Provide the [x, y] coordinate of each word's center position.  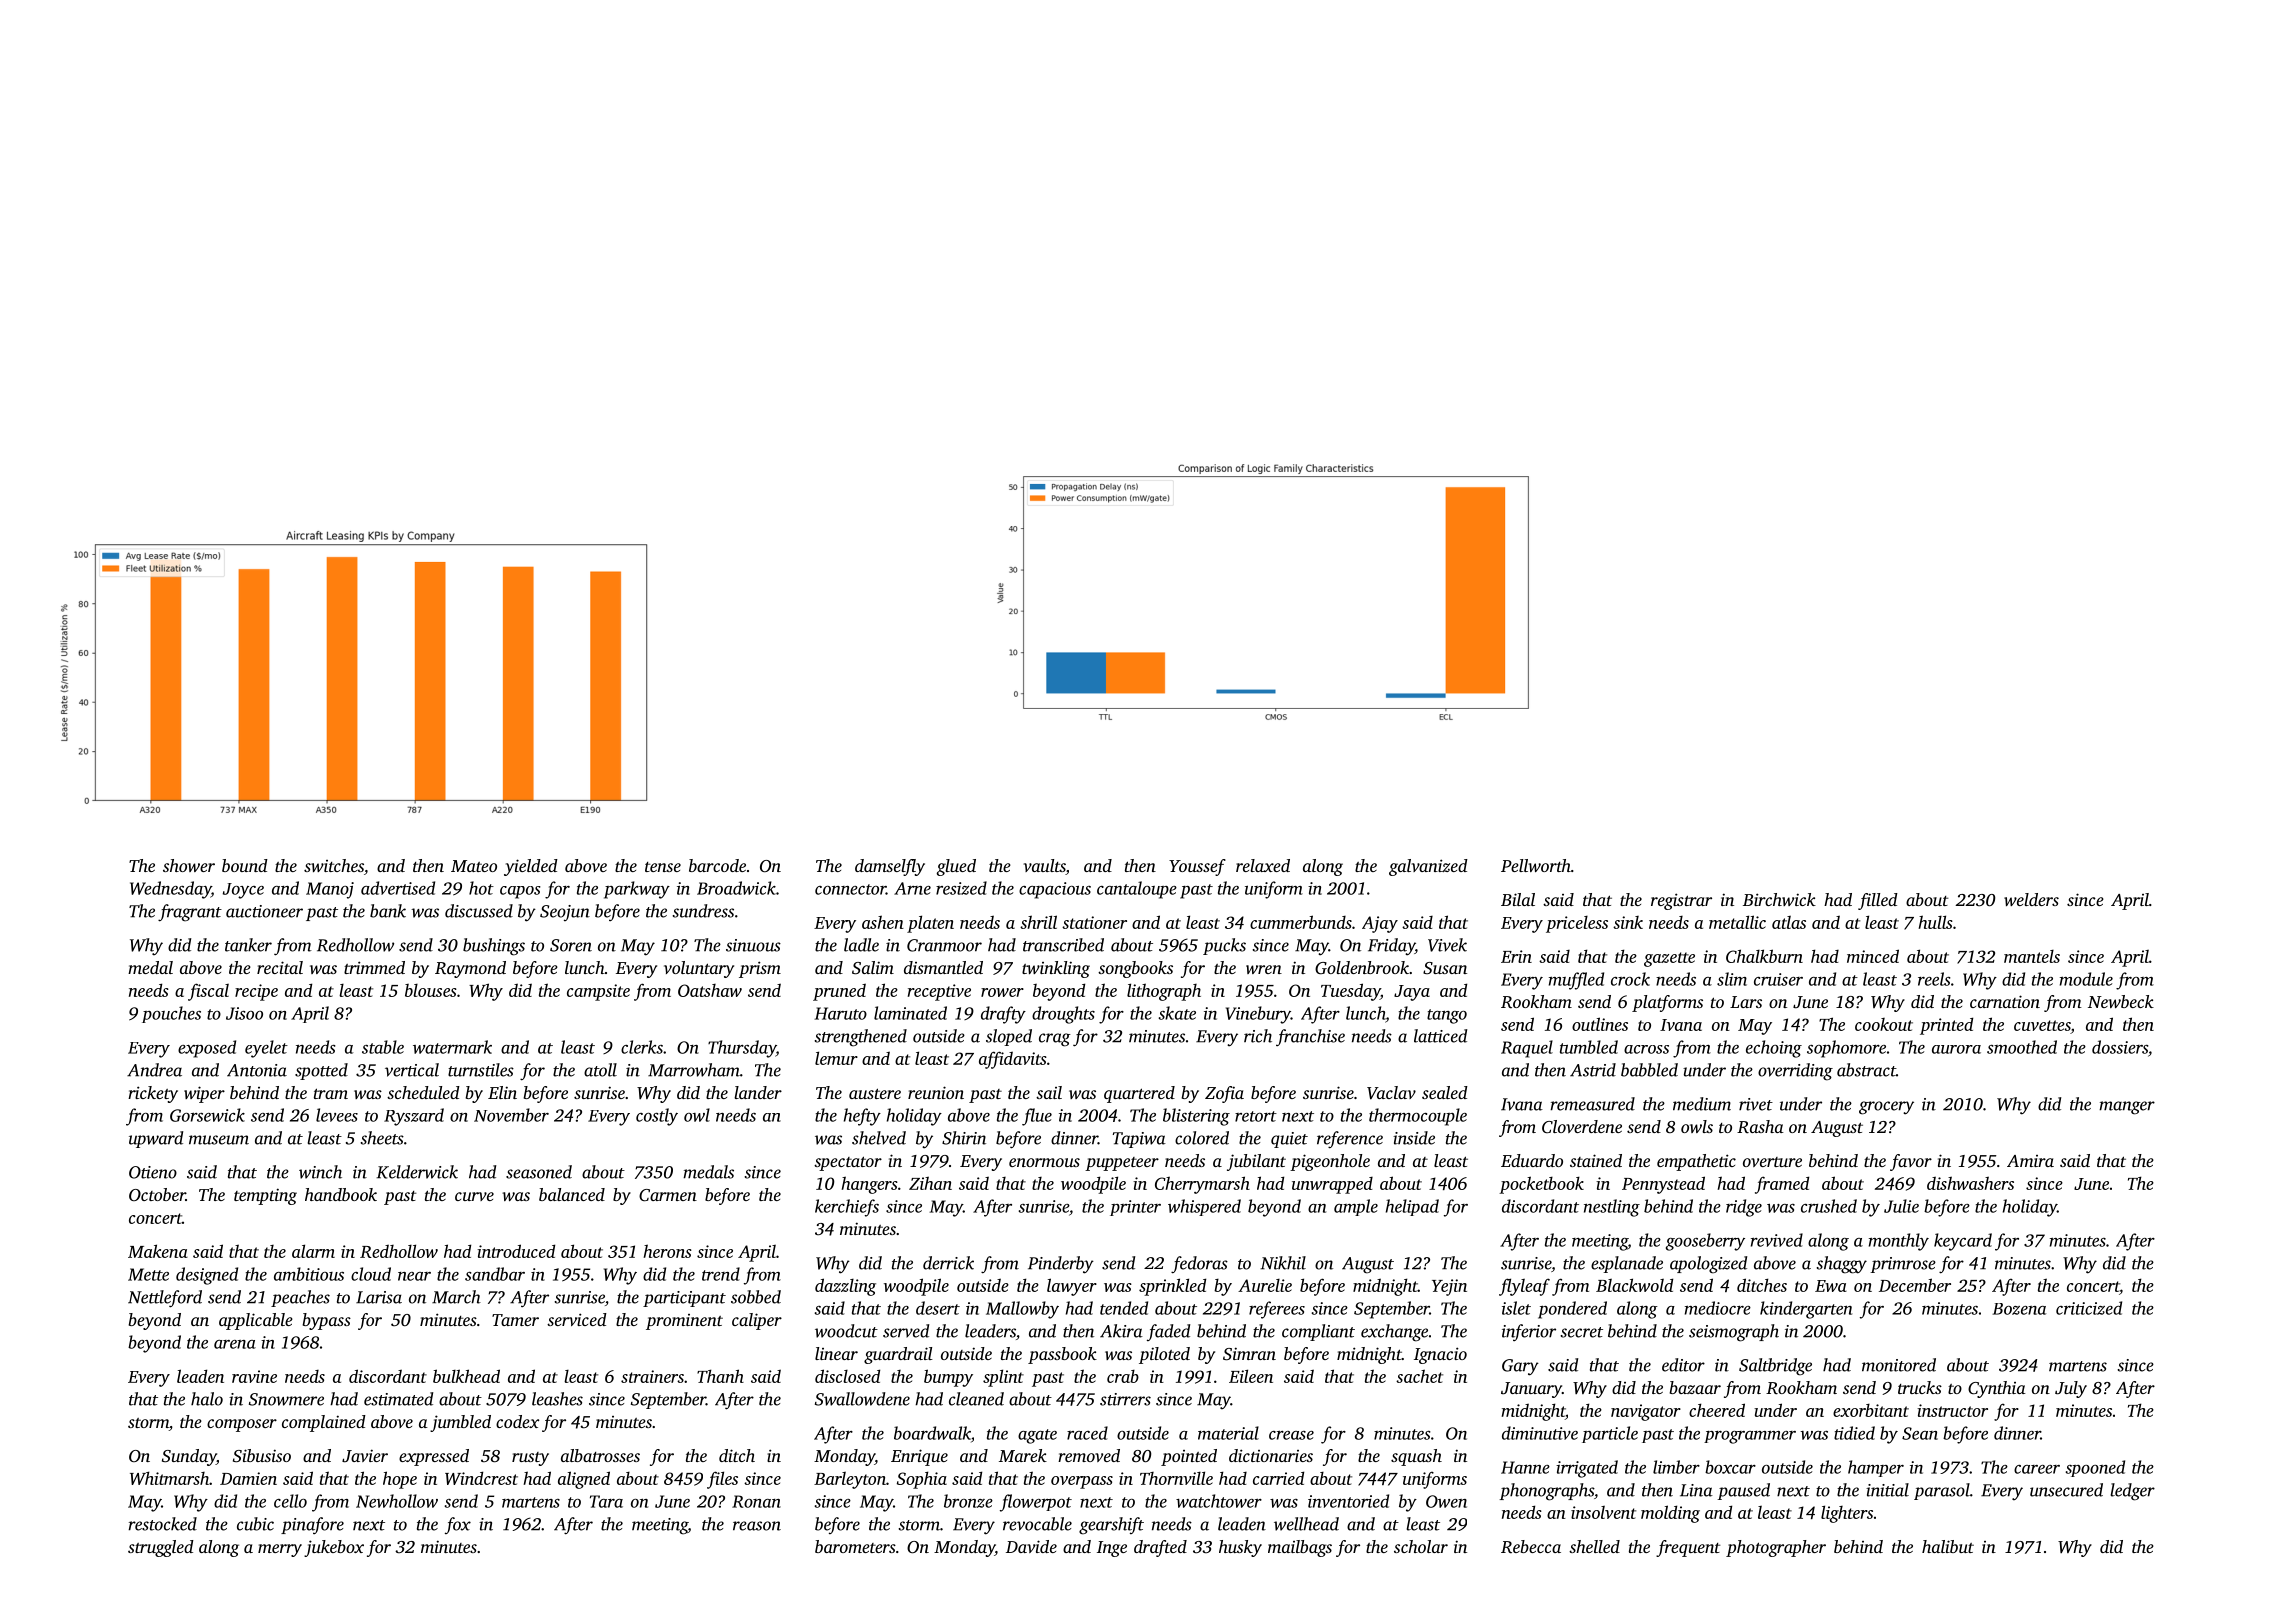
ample [1356, 1207]
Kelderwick [417, 1172]
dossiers [2120, 1047]
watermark [452, 1047]
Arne [912, 888]
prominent [684, 1322]
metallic [1737, 922]
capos [520, 892]
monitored [1899, 1365]
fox [458, 1525]
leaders [990, 1331]
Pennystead [1663, 1185]
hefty [862, 1117]
